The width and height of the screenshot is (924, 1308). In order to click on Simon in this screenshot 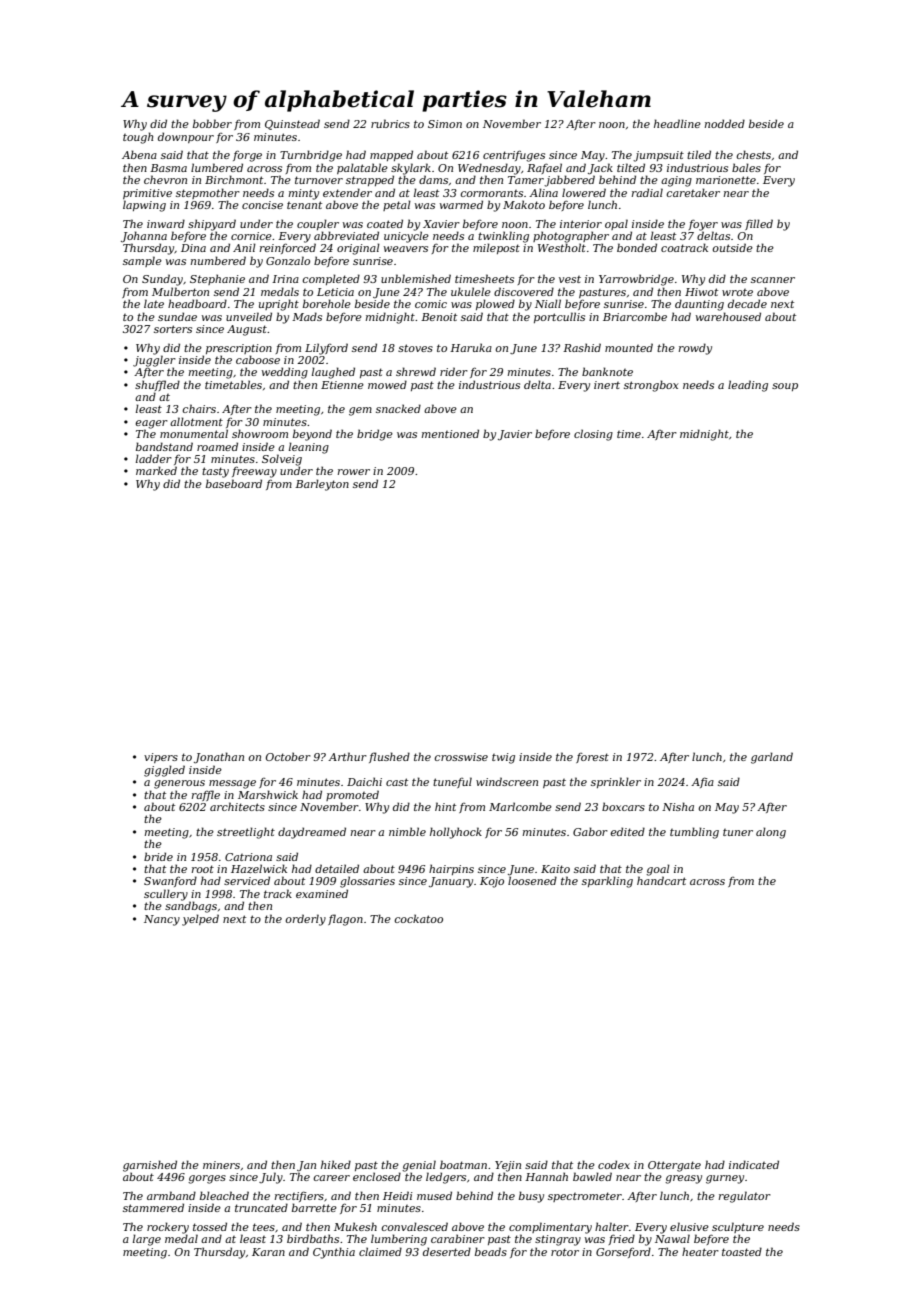, I will do `click(445, 124)`.
